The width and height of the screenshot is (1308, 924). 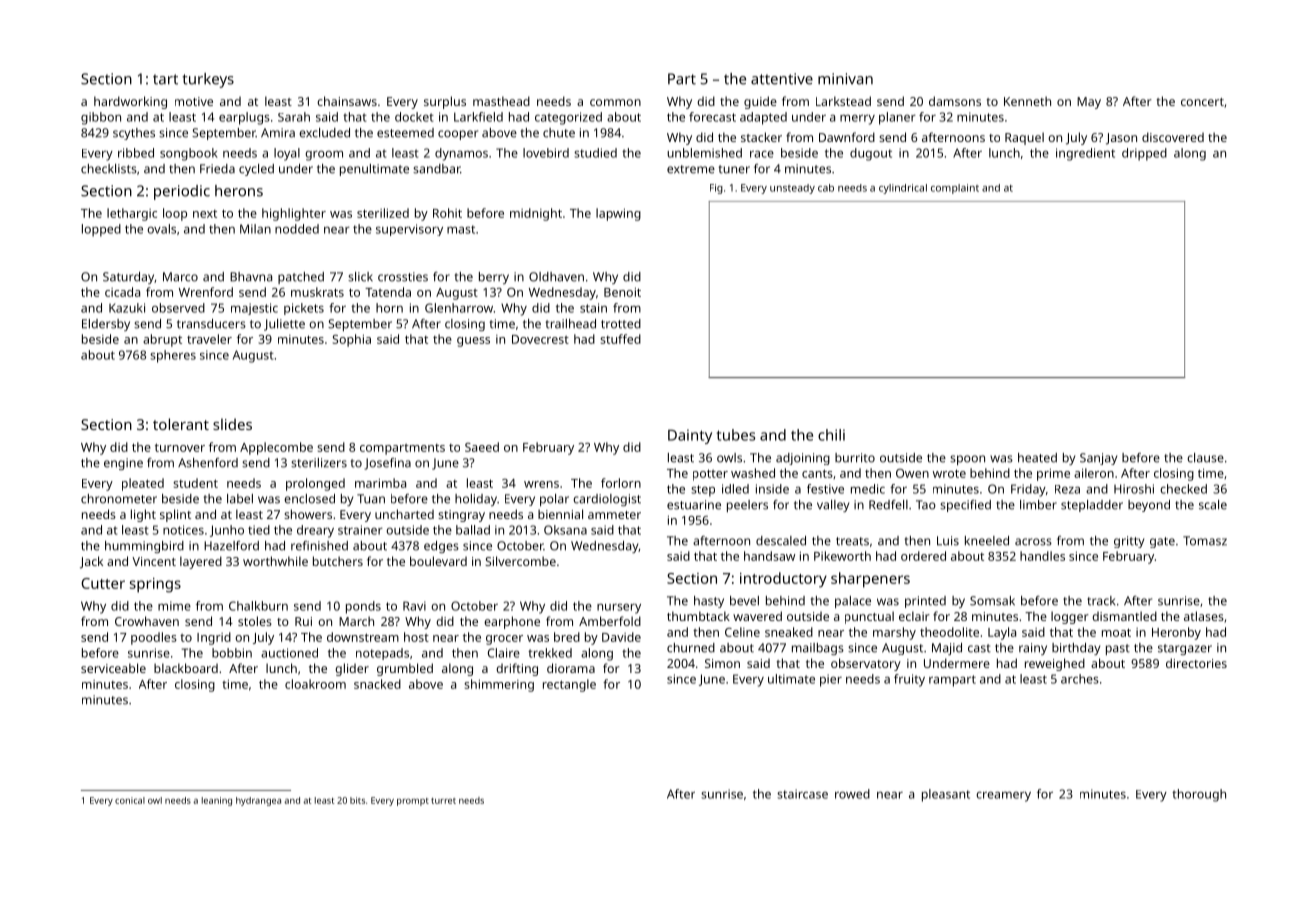 I want to click on Rohit, so click(x=447, y=213).
